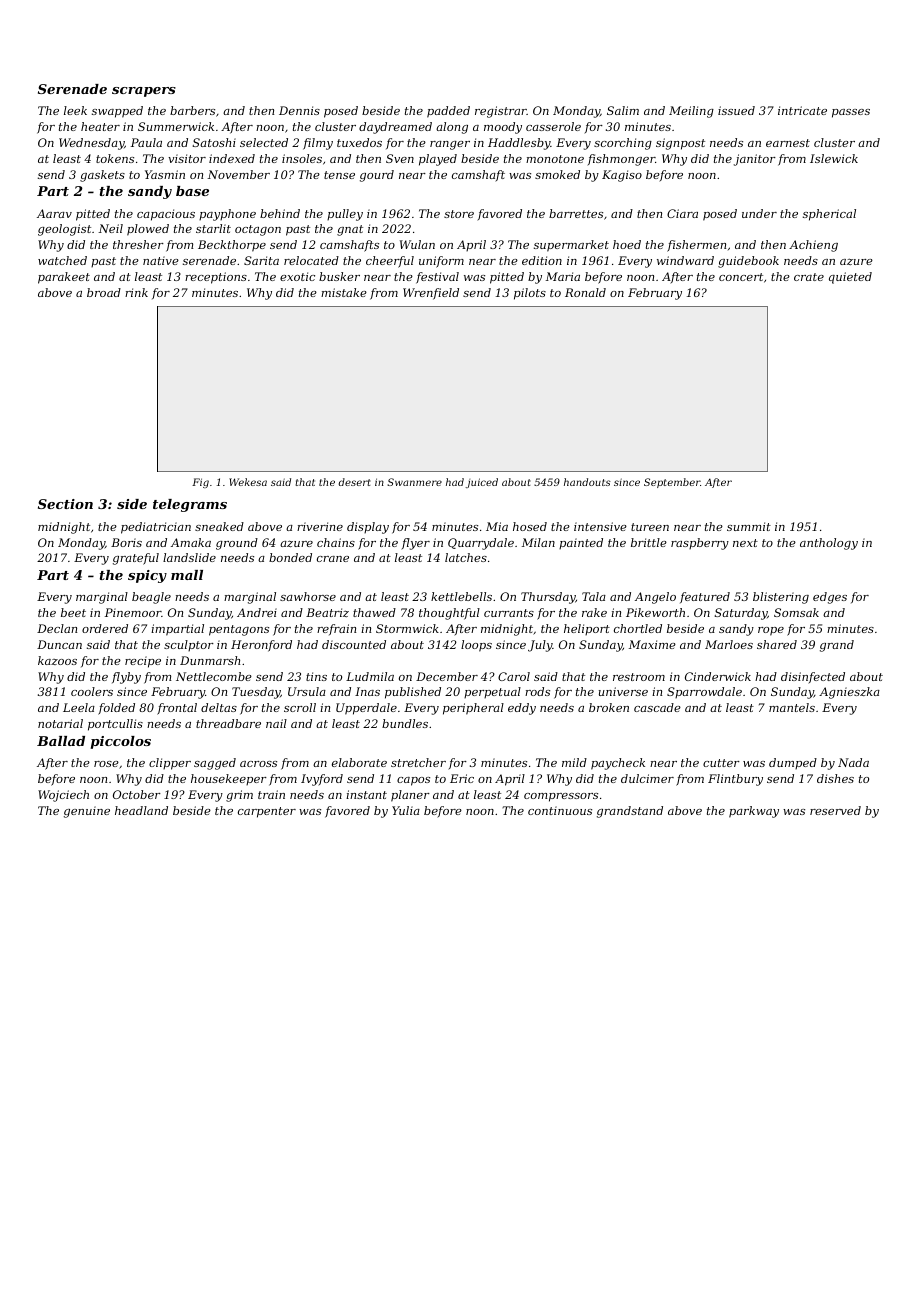 This screenshot has width=924, height=1308. Describe the element at coordinates (530, 294) in the screenshot. I see `pilots` at that location.
